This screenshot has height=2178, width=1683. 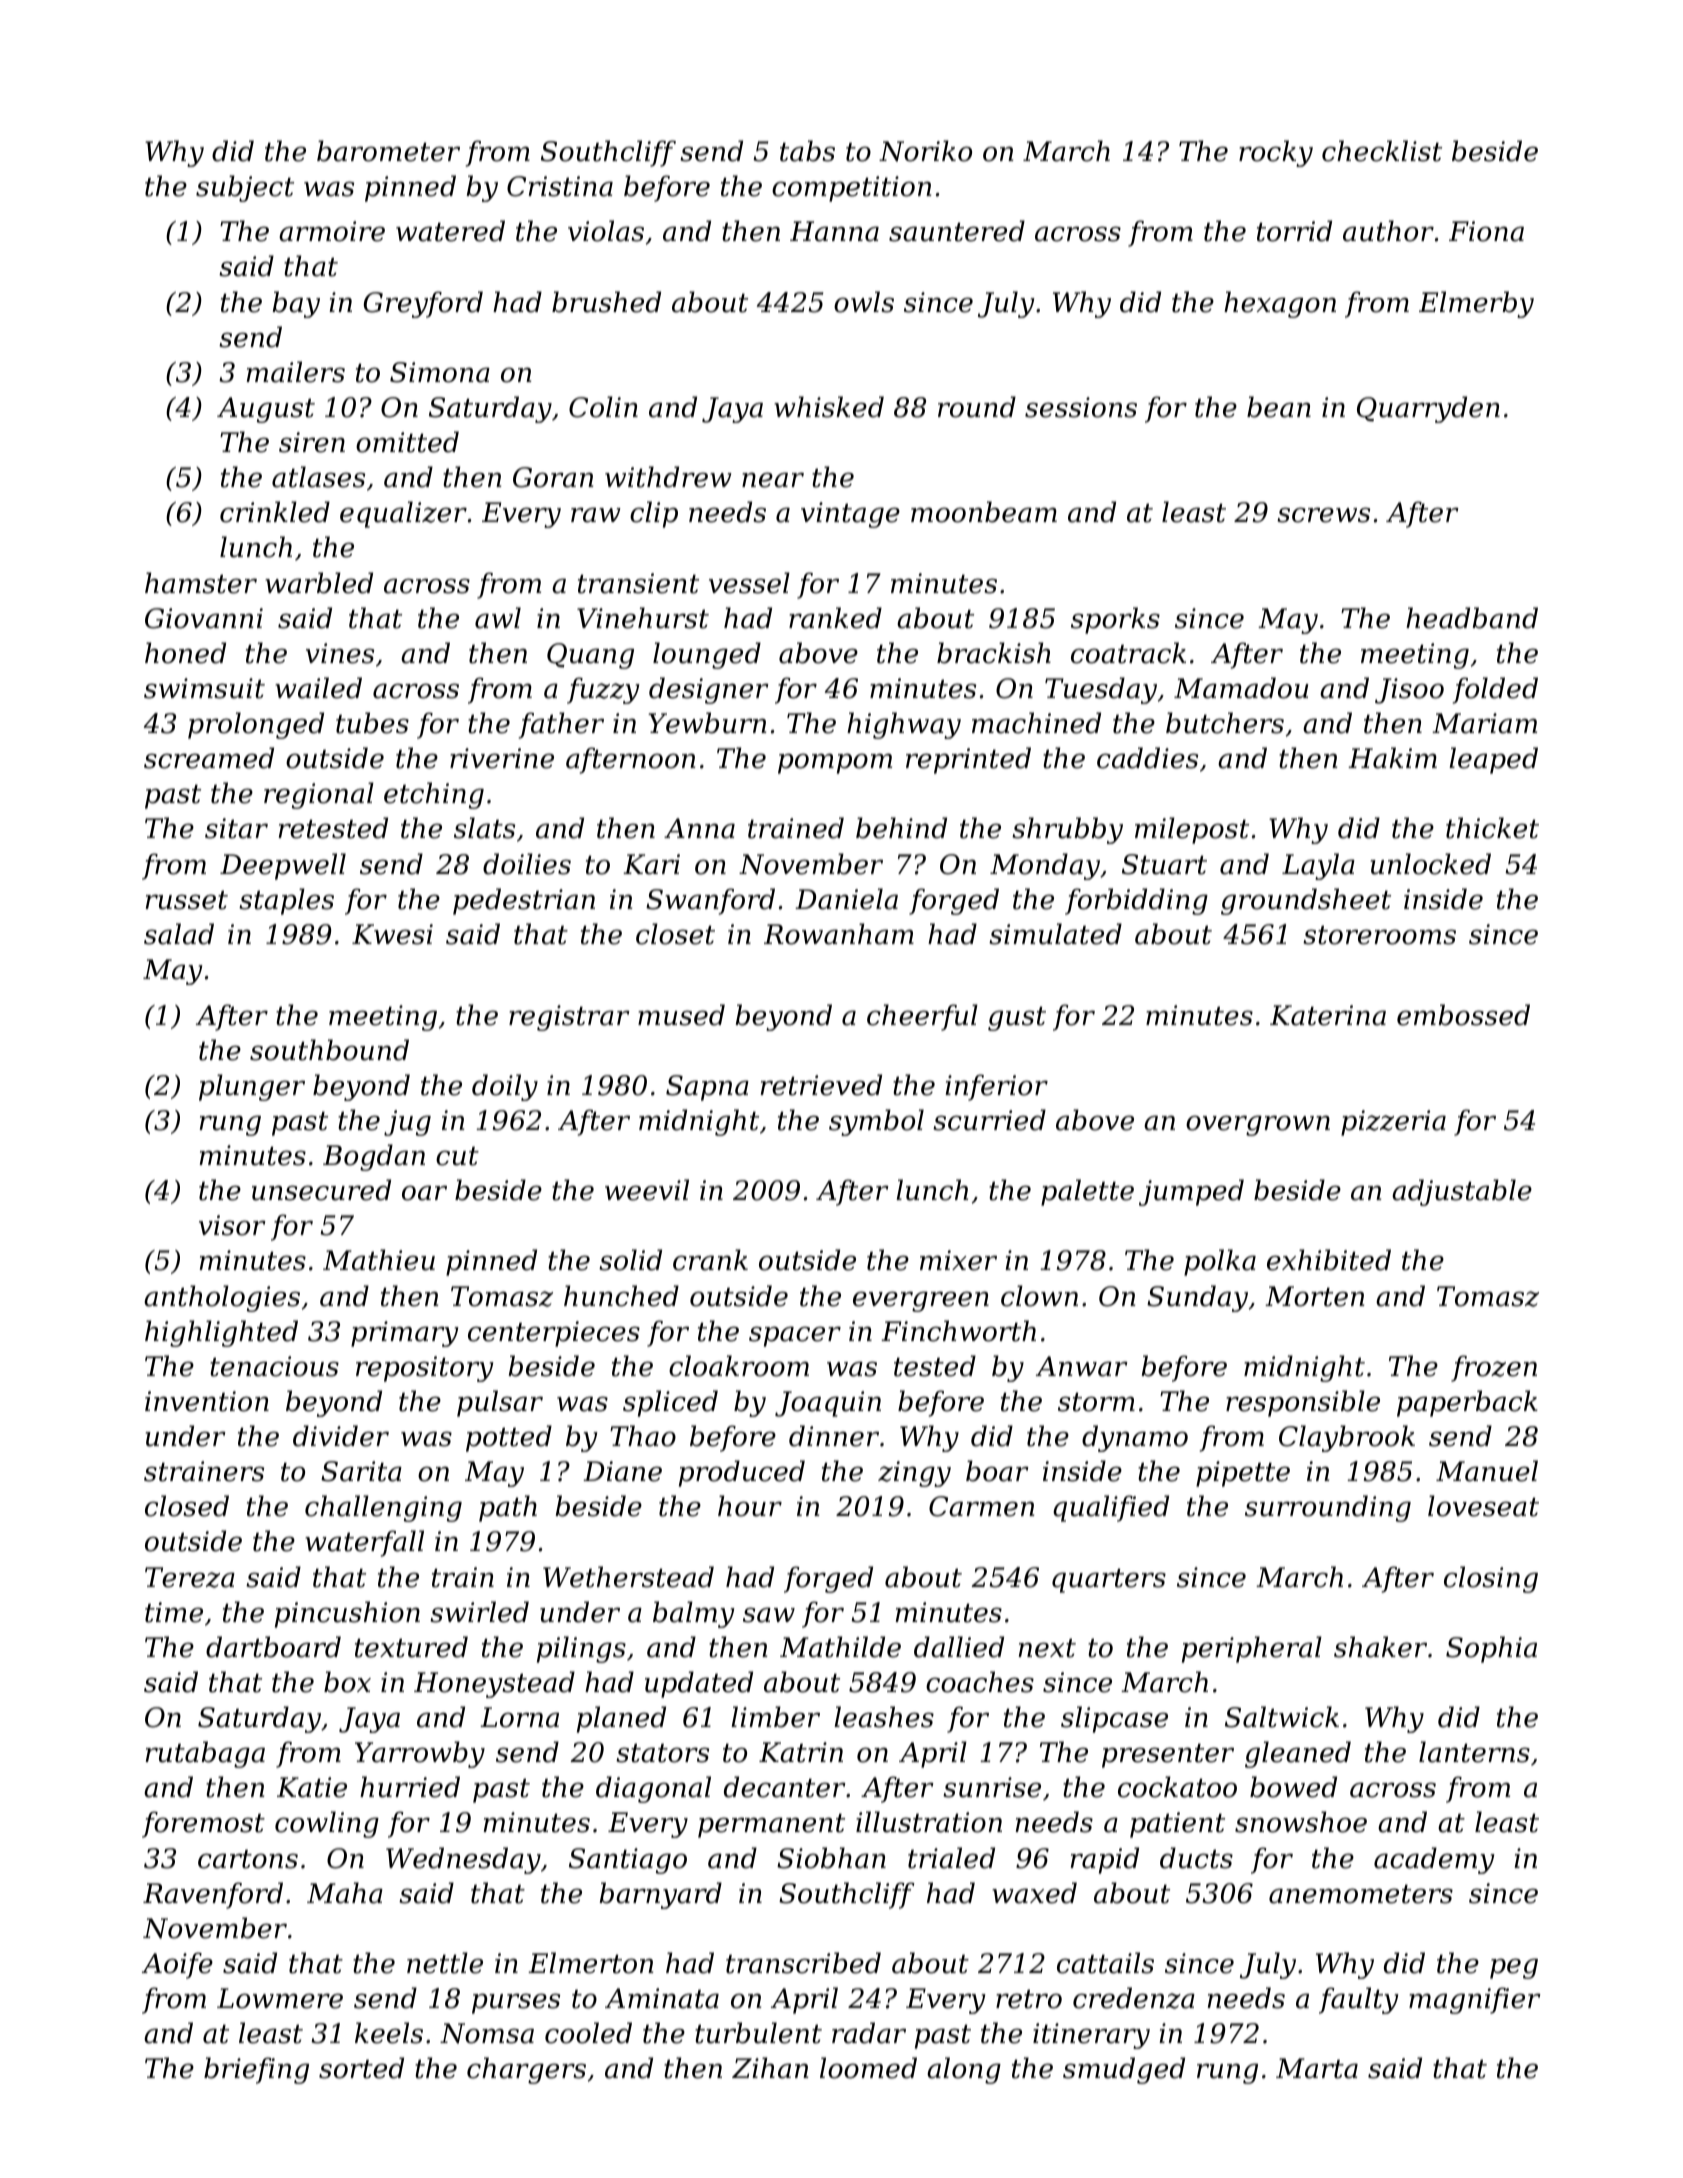 What do you see at coordinates (1082, 1366) in the screenshot?
I see `Anwar` at bounding box center [1082, 1366].
